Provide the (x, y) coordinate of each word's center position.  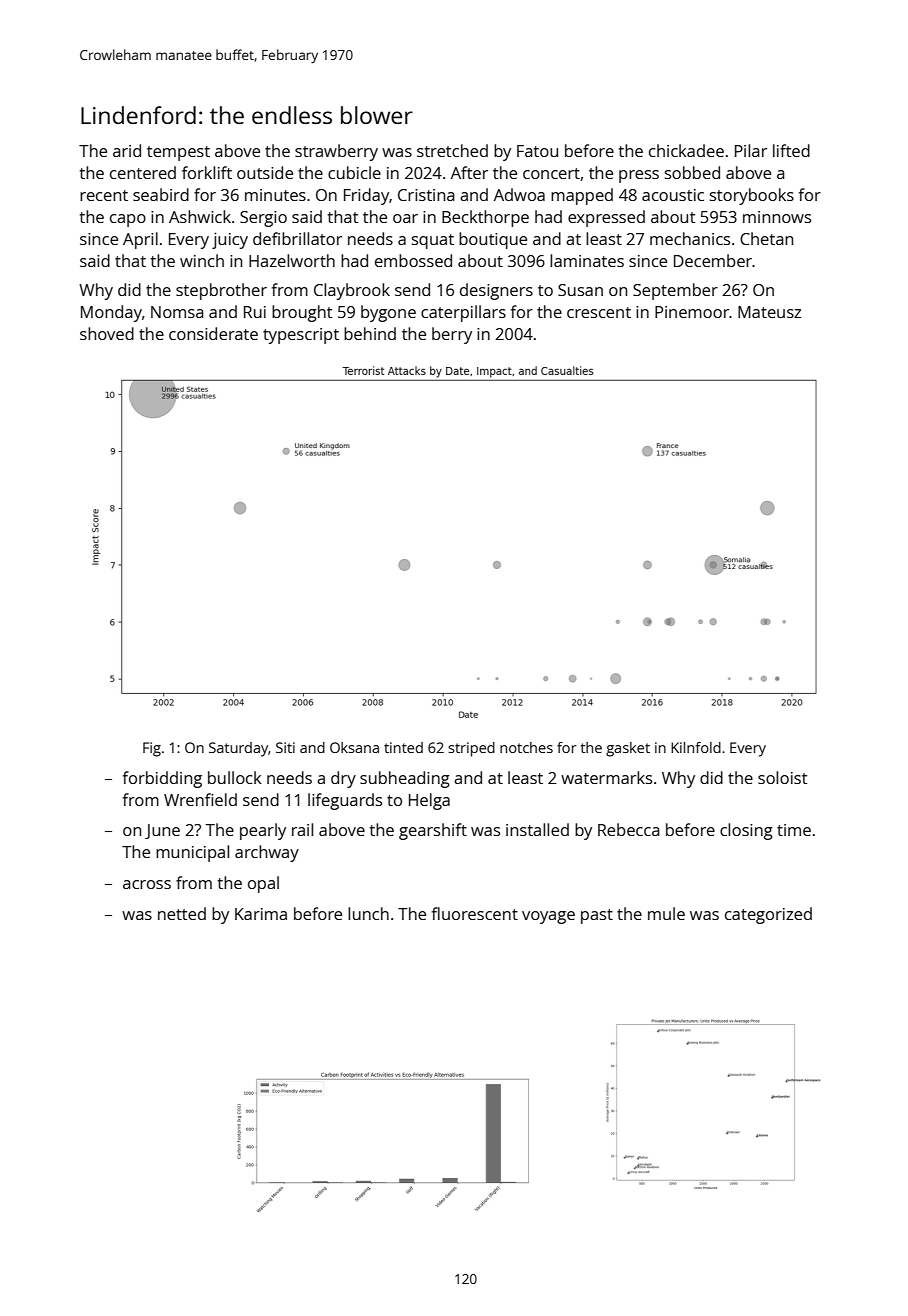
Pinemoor (692, 312)
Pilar (751, 150)
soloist (783, 777)
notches (526, 747)
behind (370, 333)
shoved (107, 333)
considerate (213, 333)
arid (127, 150)
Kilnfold (696, 747)
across (147, 884)
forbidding (162, 779)
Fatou (537, 151)
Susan (580, 290)
